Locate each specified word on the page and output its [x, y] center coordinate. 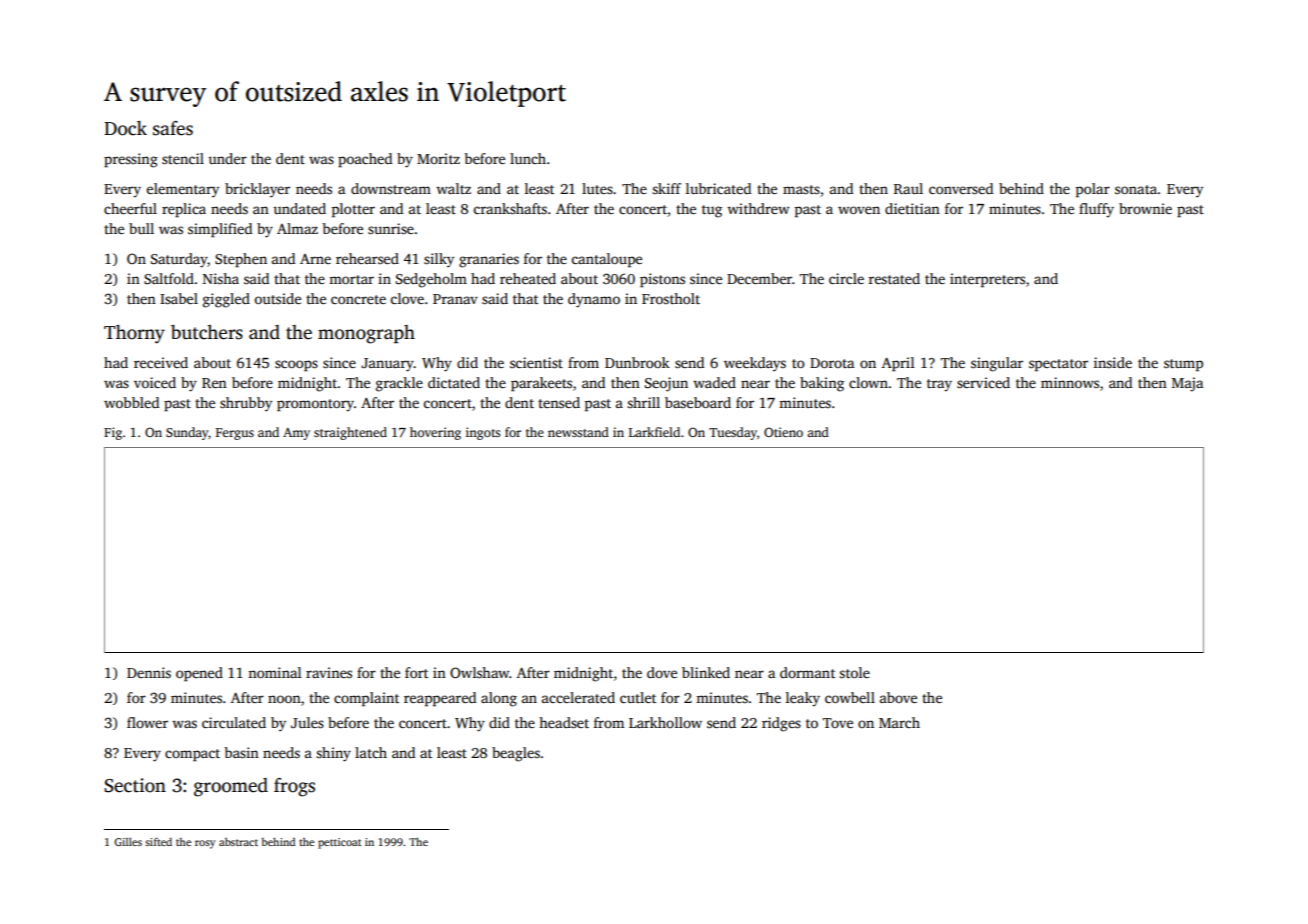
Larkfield [654, 432]
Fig [113, 433]
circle [846, 278]
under [227, 158]
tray [939, 385]
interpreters [987, 280]
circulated [234, 722]
